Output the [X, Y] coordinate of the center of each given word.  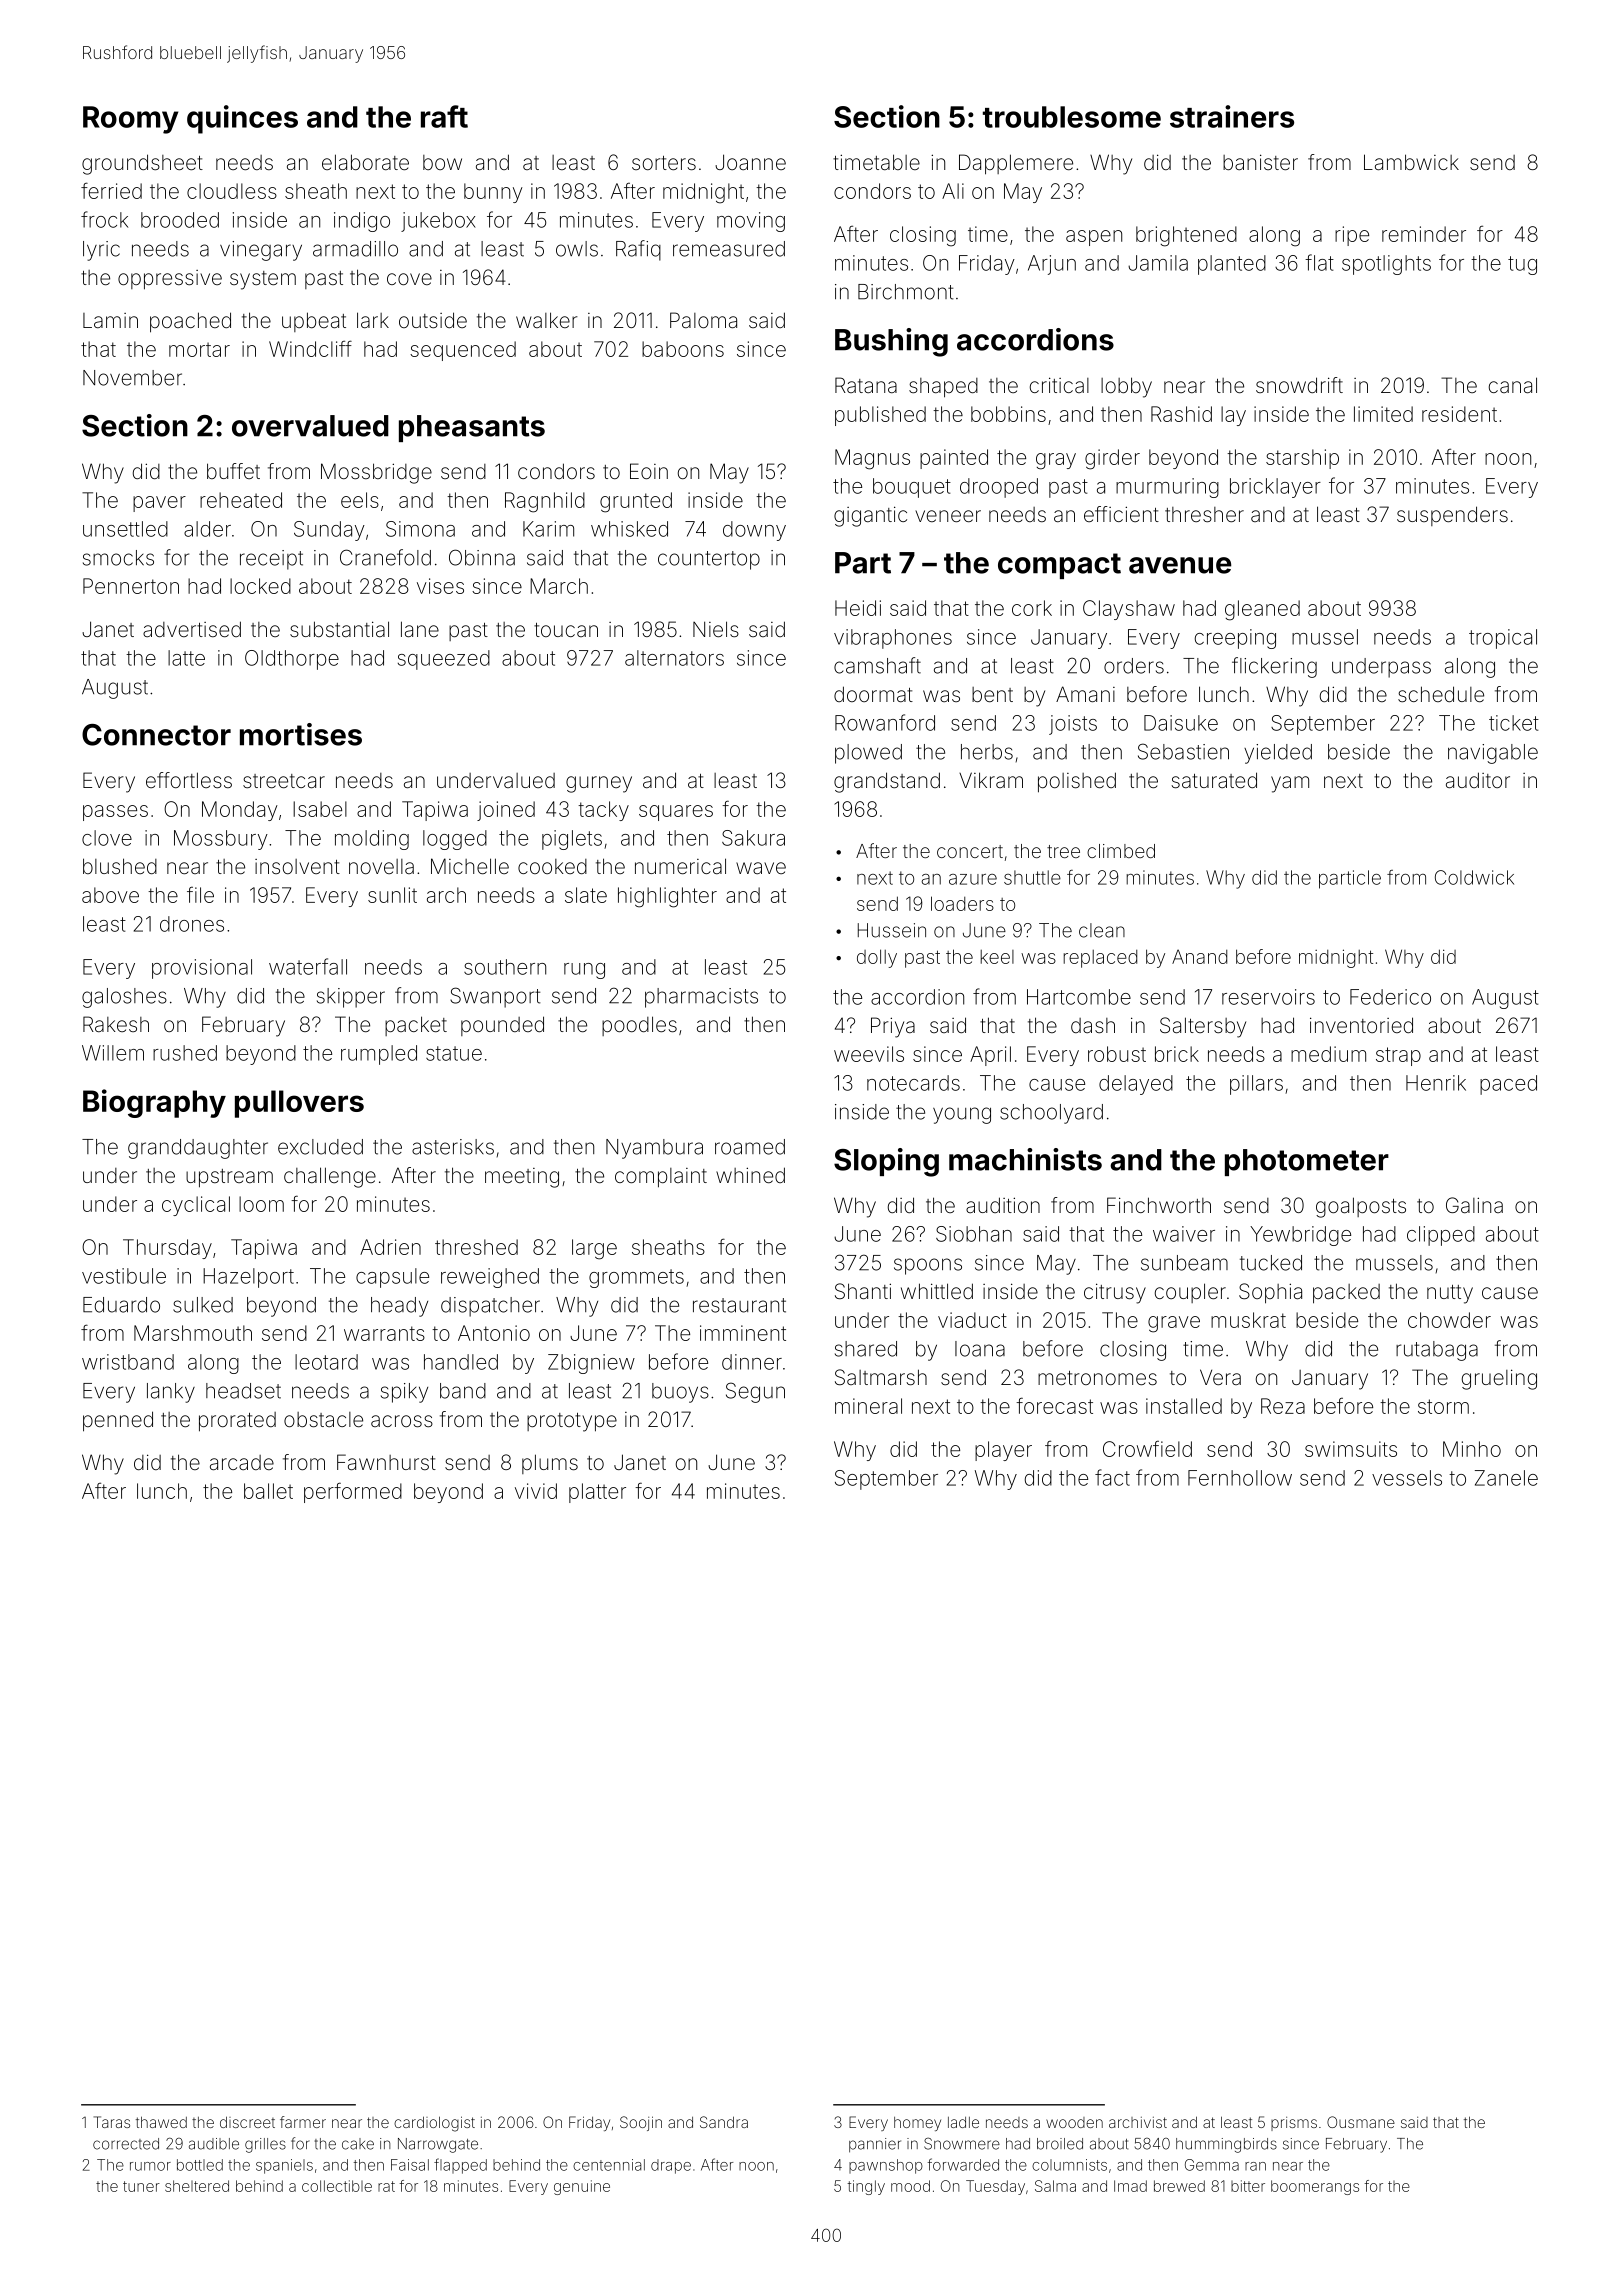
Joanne [750, 162]
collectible [337, 2186]
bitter [1248, 2186]
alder [207, 529]
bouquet [912, 488]
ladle [963, 2122]
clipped [1441, 1236]
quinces [242, 119]
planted [1232, 265]
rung [584, 971]
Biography [154, 1103]
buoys [680, 1393]
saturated [1214, 780]
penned [118, 1421]
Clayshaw [1129, 610]
